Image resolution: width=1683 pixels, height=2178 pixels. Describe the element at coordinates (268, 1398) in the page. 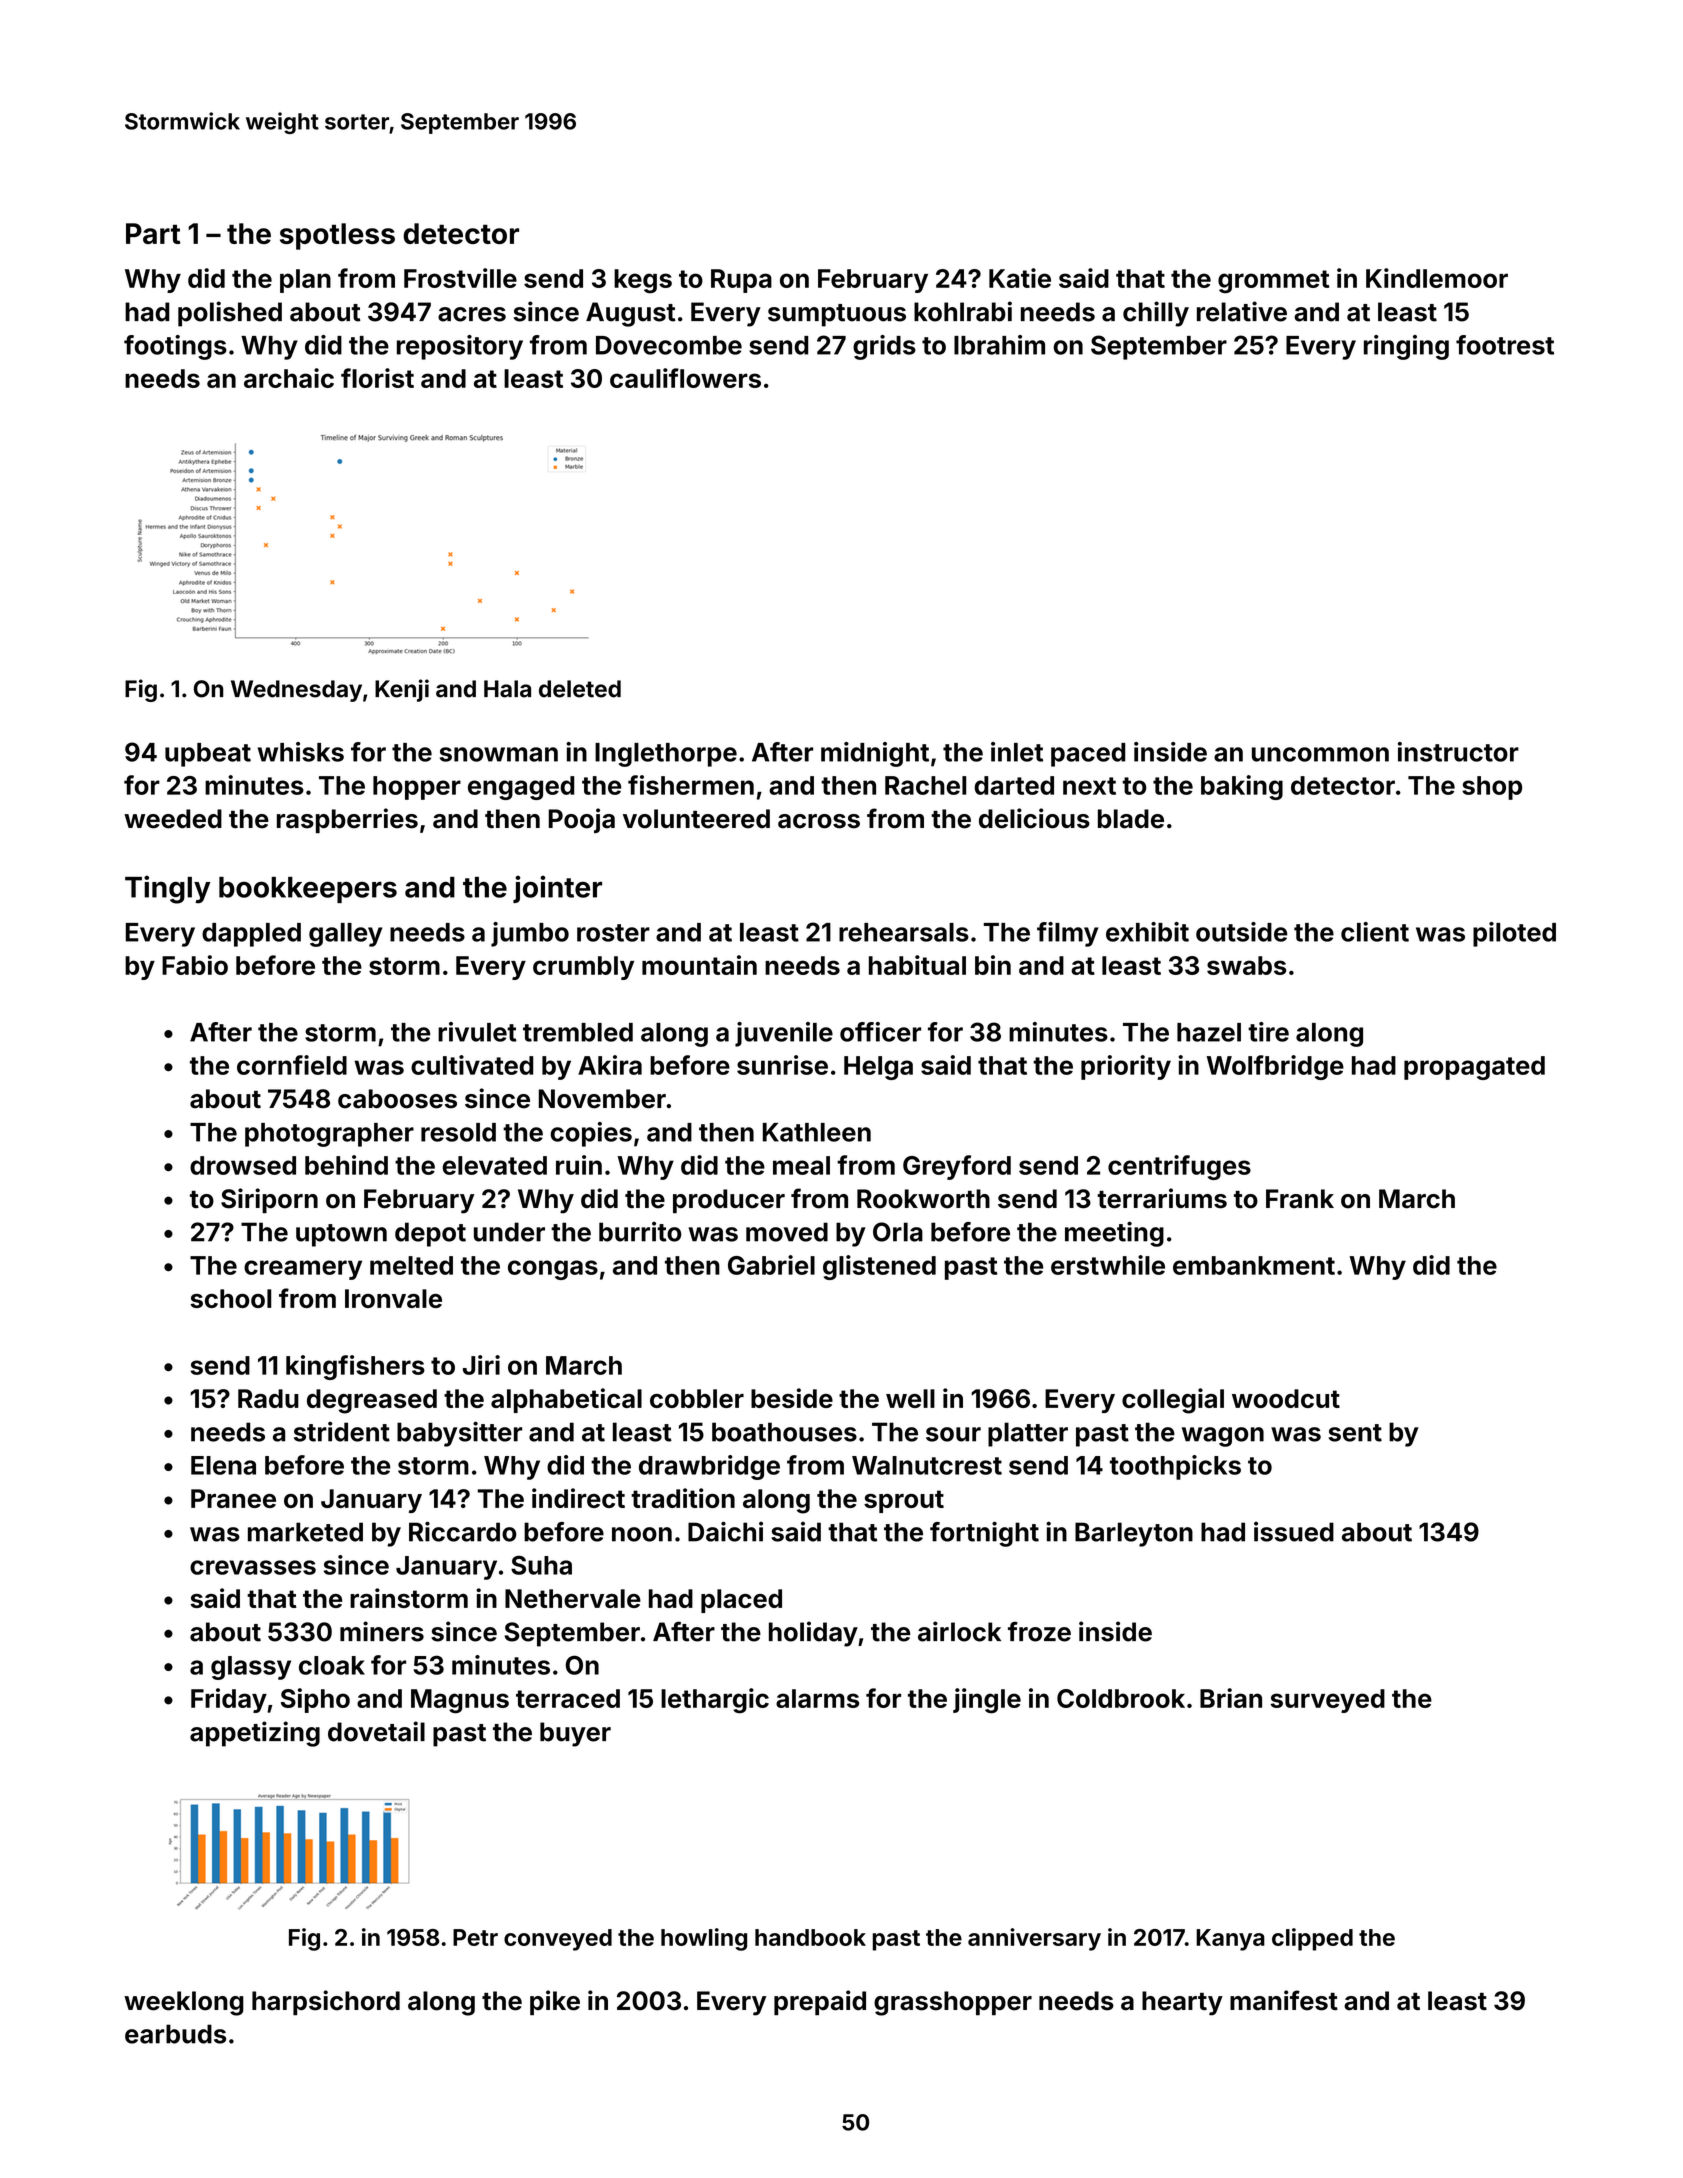

I see `Radu` at that location.
